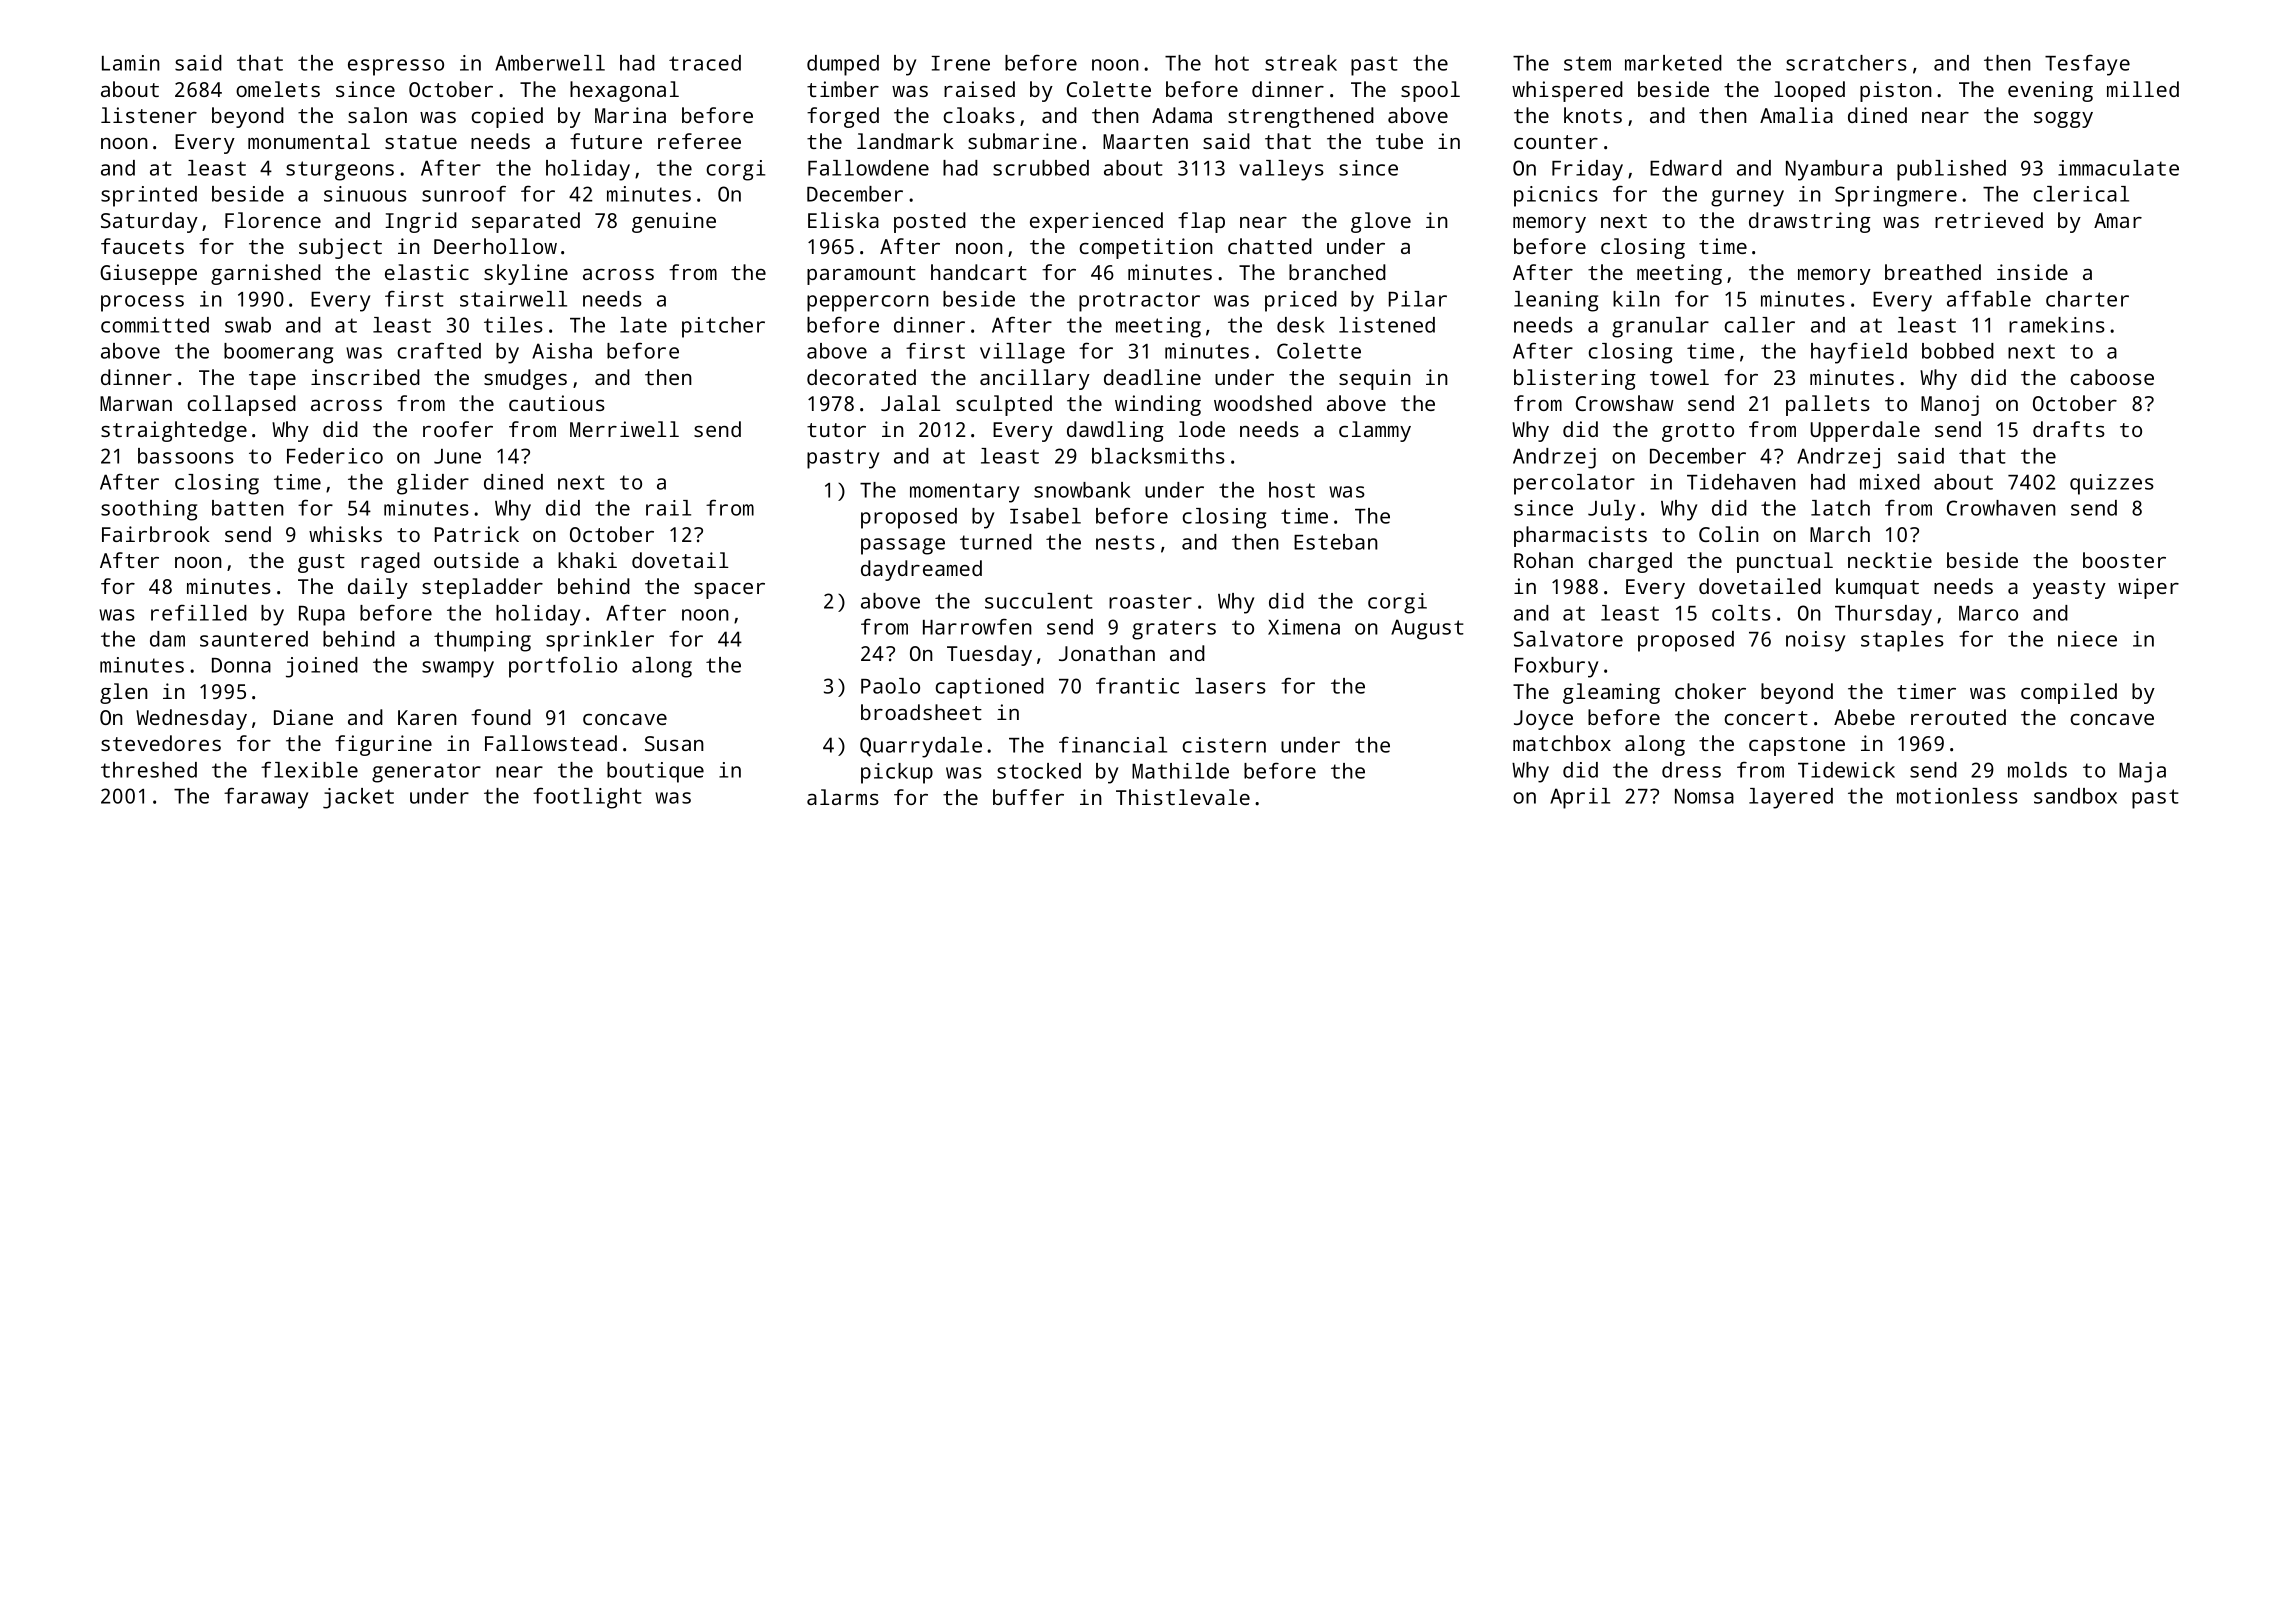  Describe the element at coordinates (921, 570) in the screenshot. I see `daydreamed` at that location.
